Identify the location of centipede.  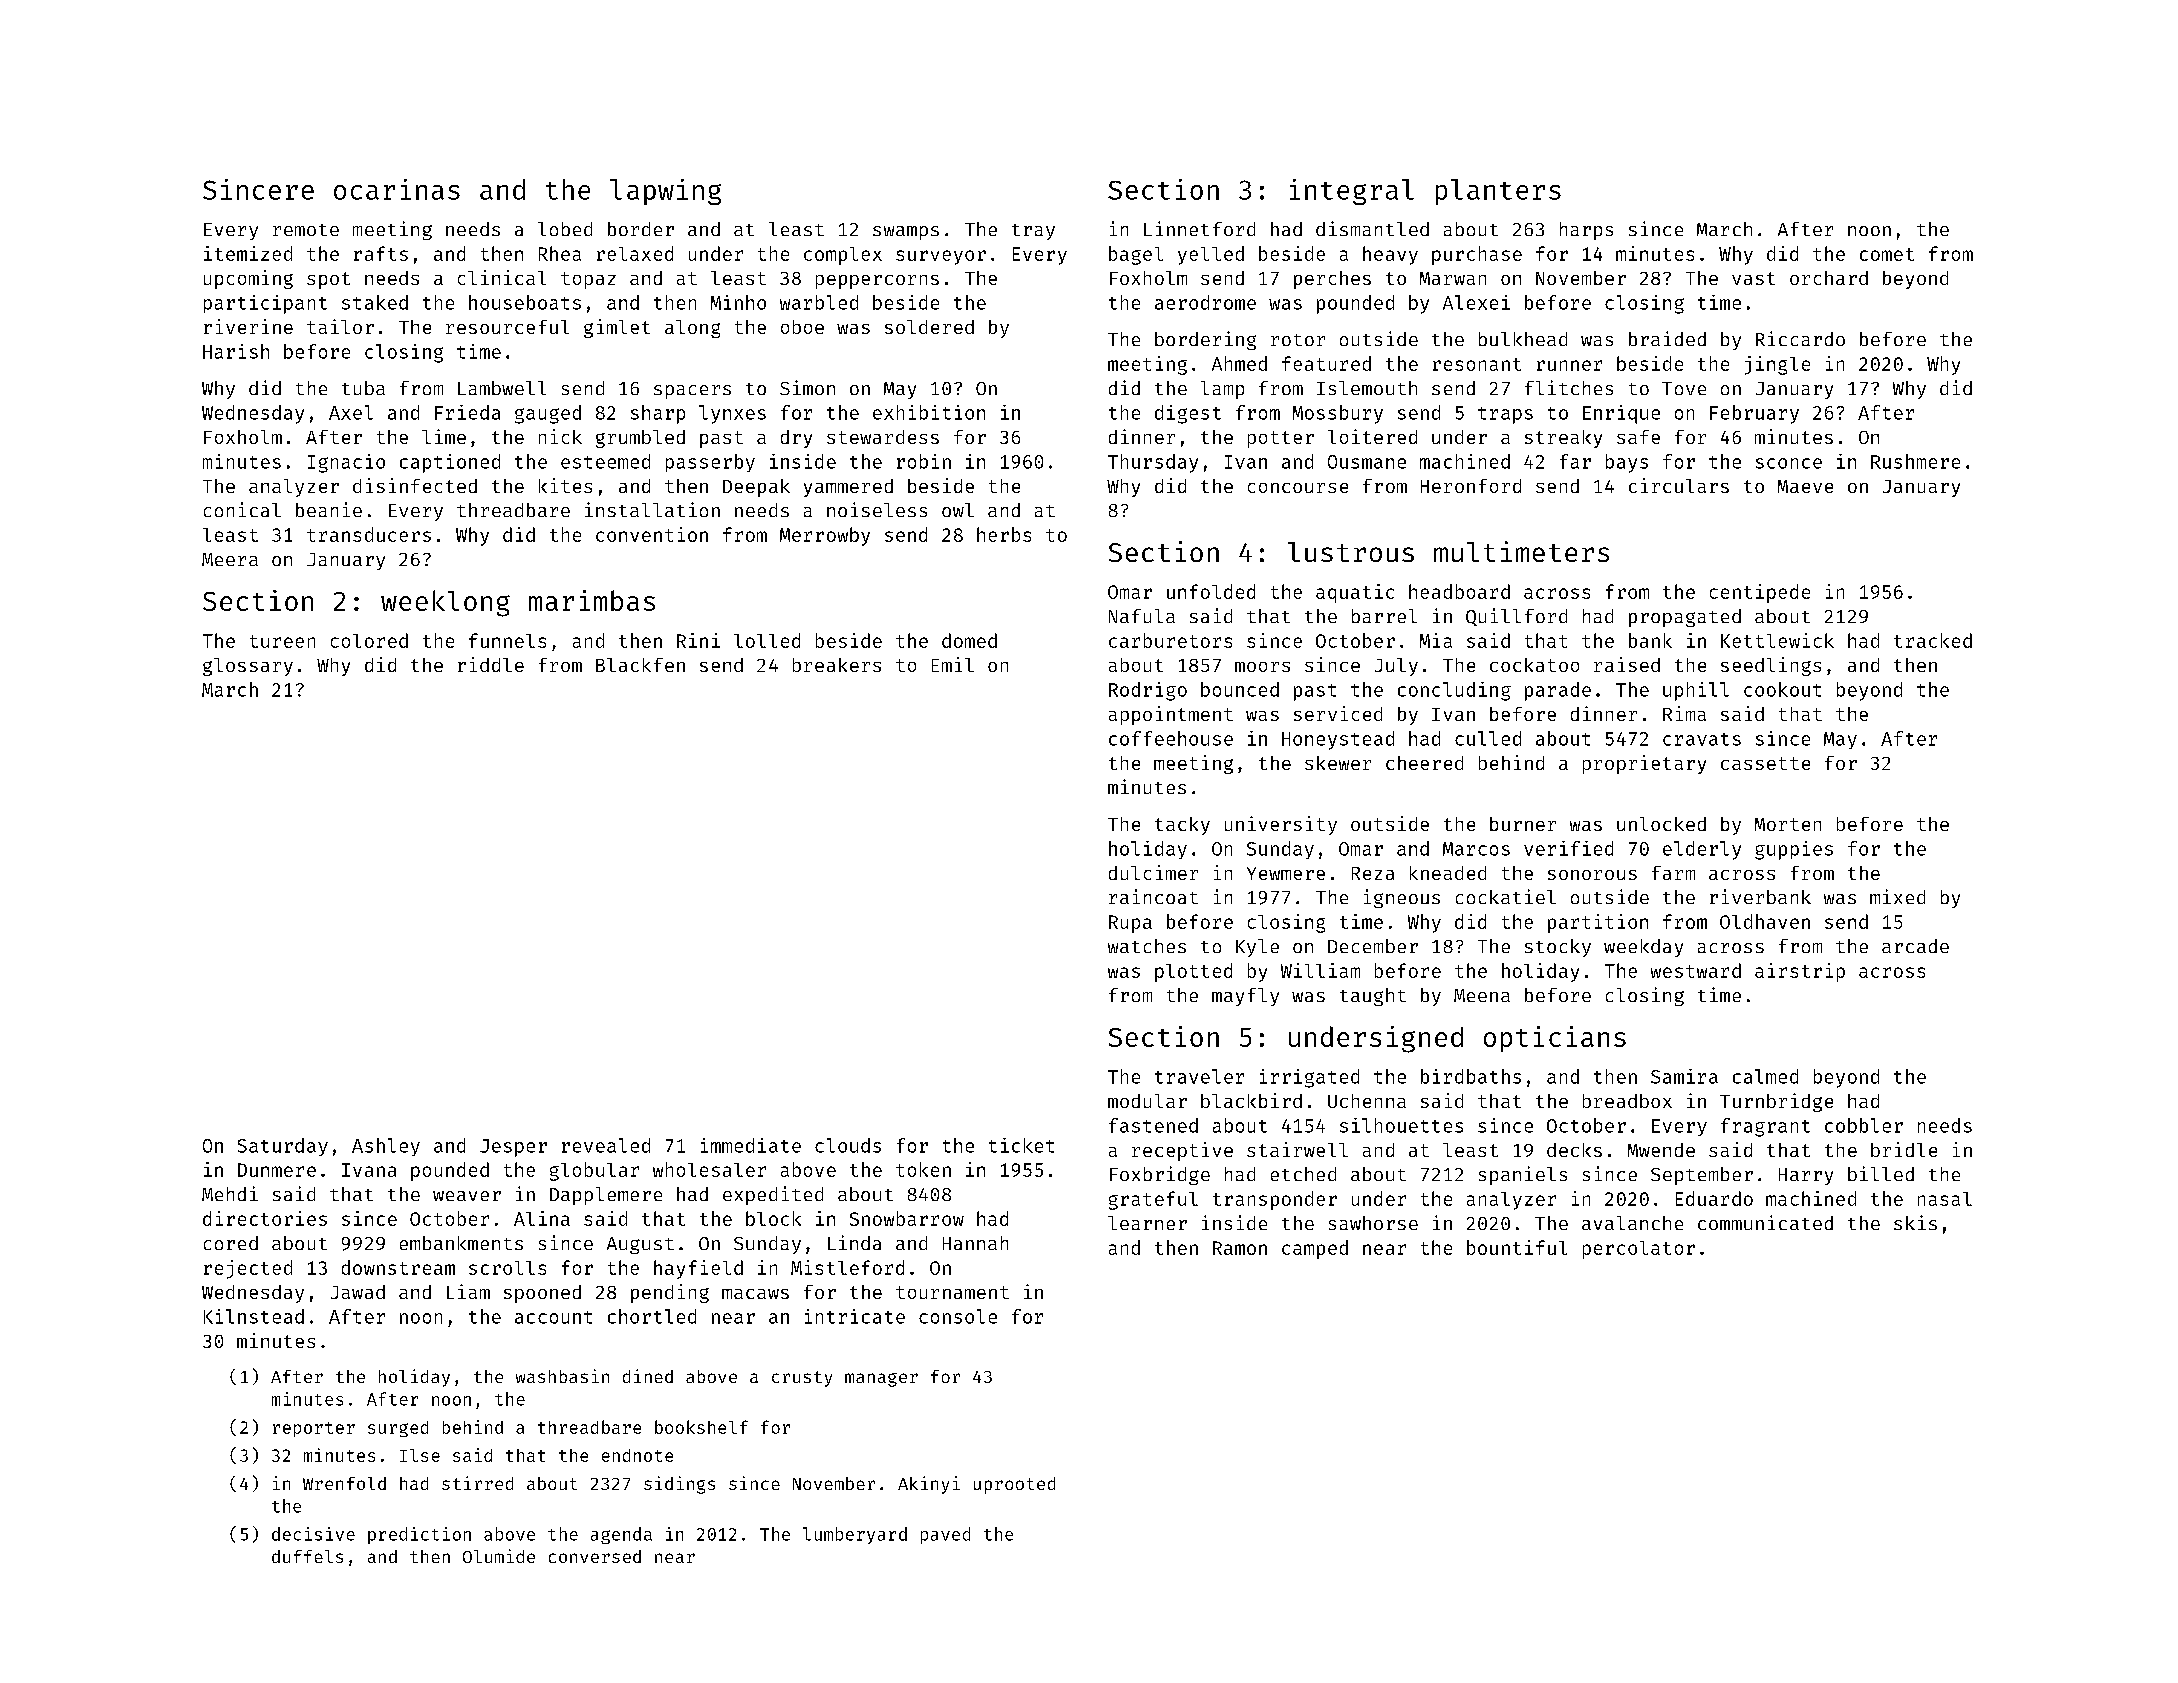
(1760, 593).
